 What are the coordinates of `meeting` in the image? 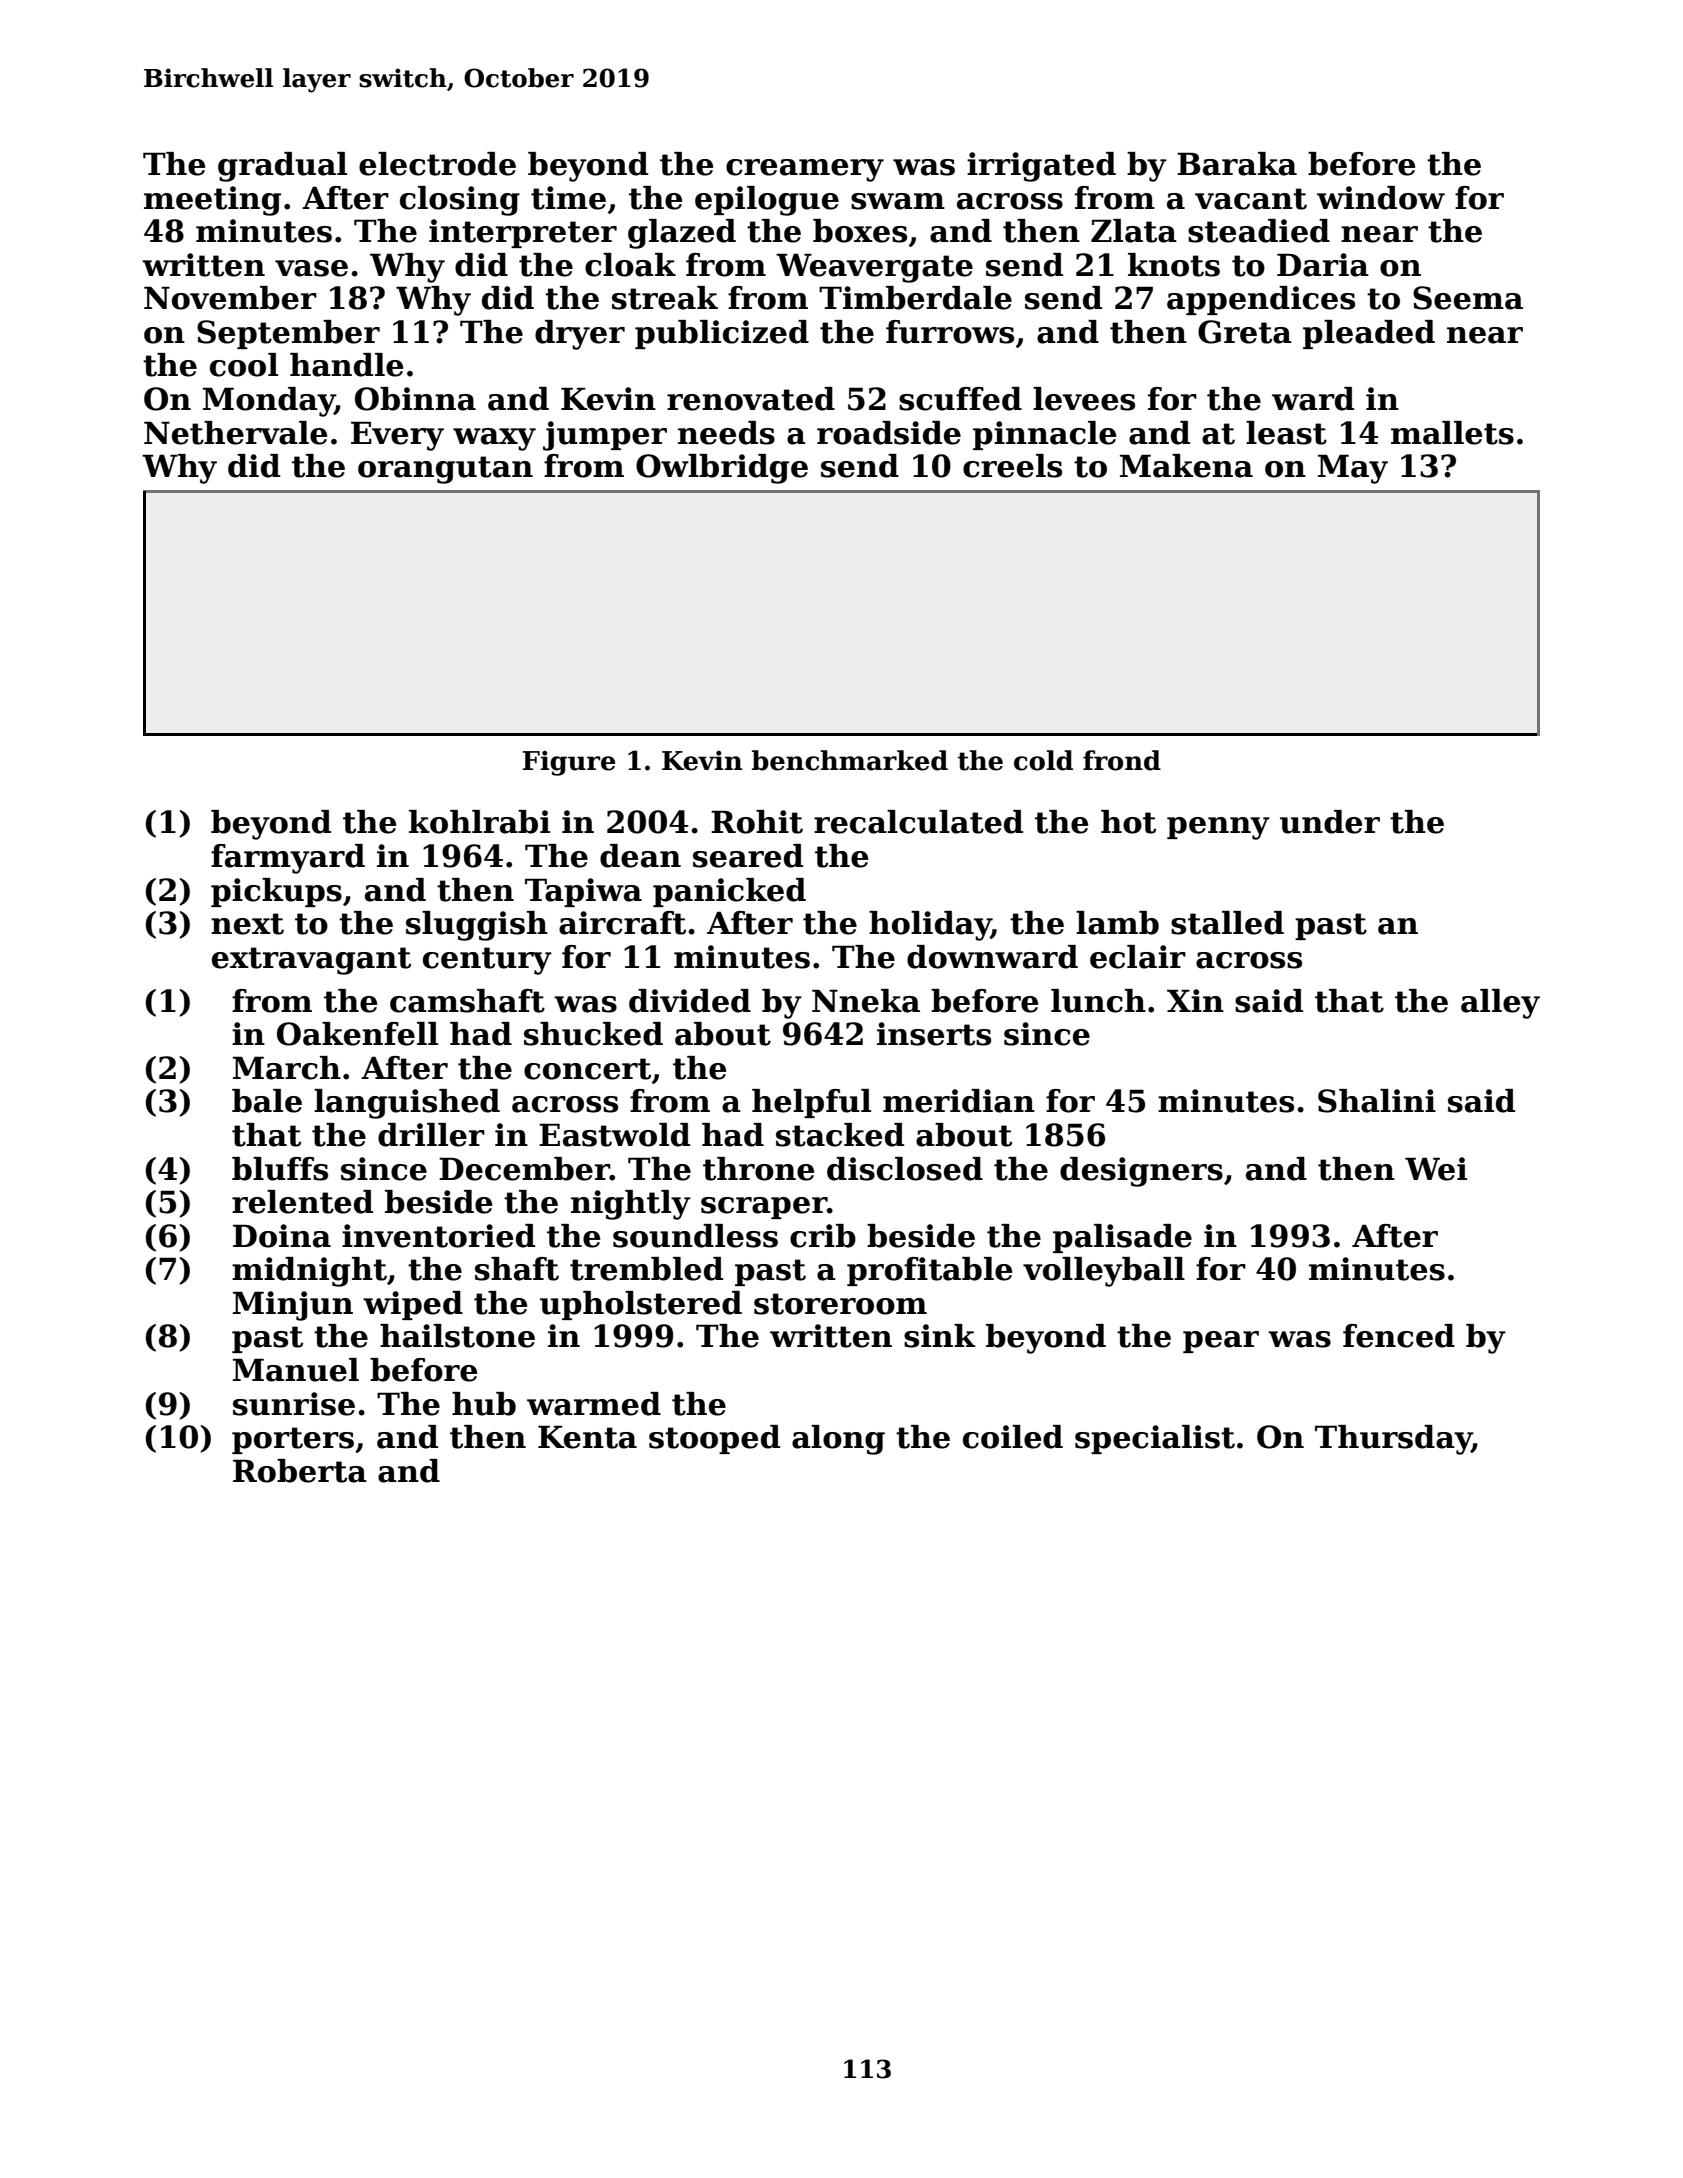 It's located at (212, 201).
